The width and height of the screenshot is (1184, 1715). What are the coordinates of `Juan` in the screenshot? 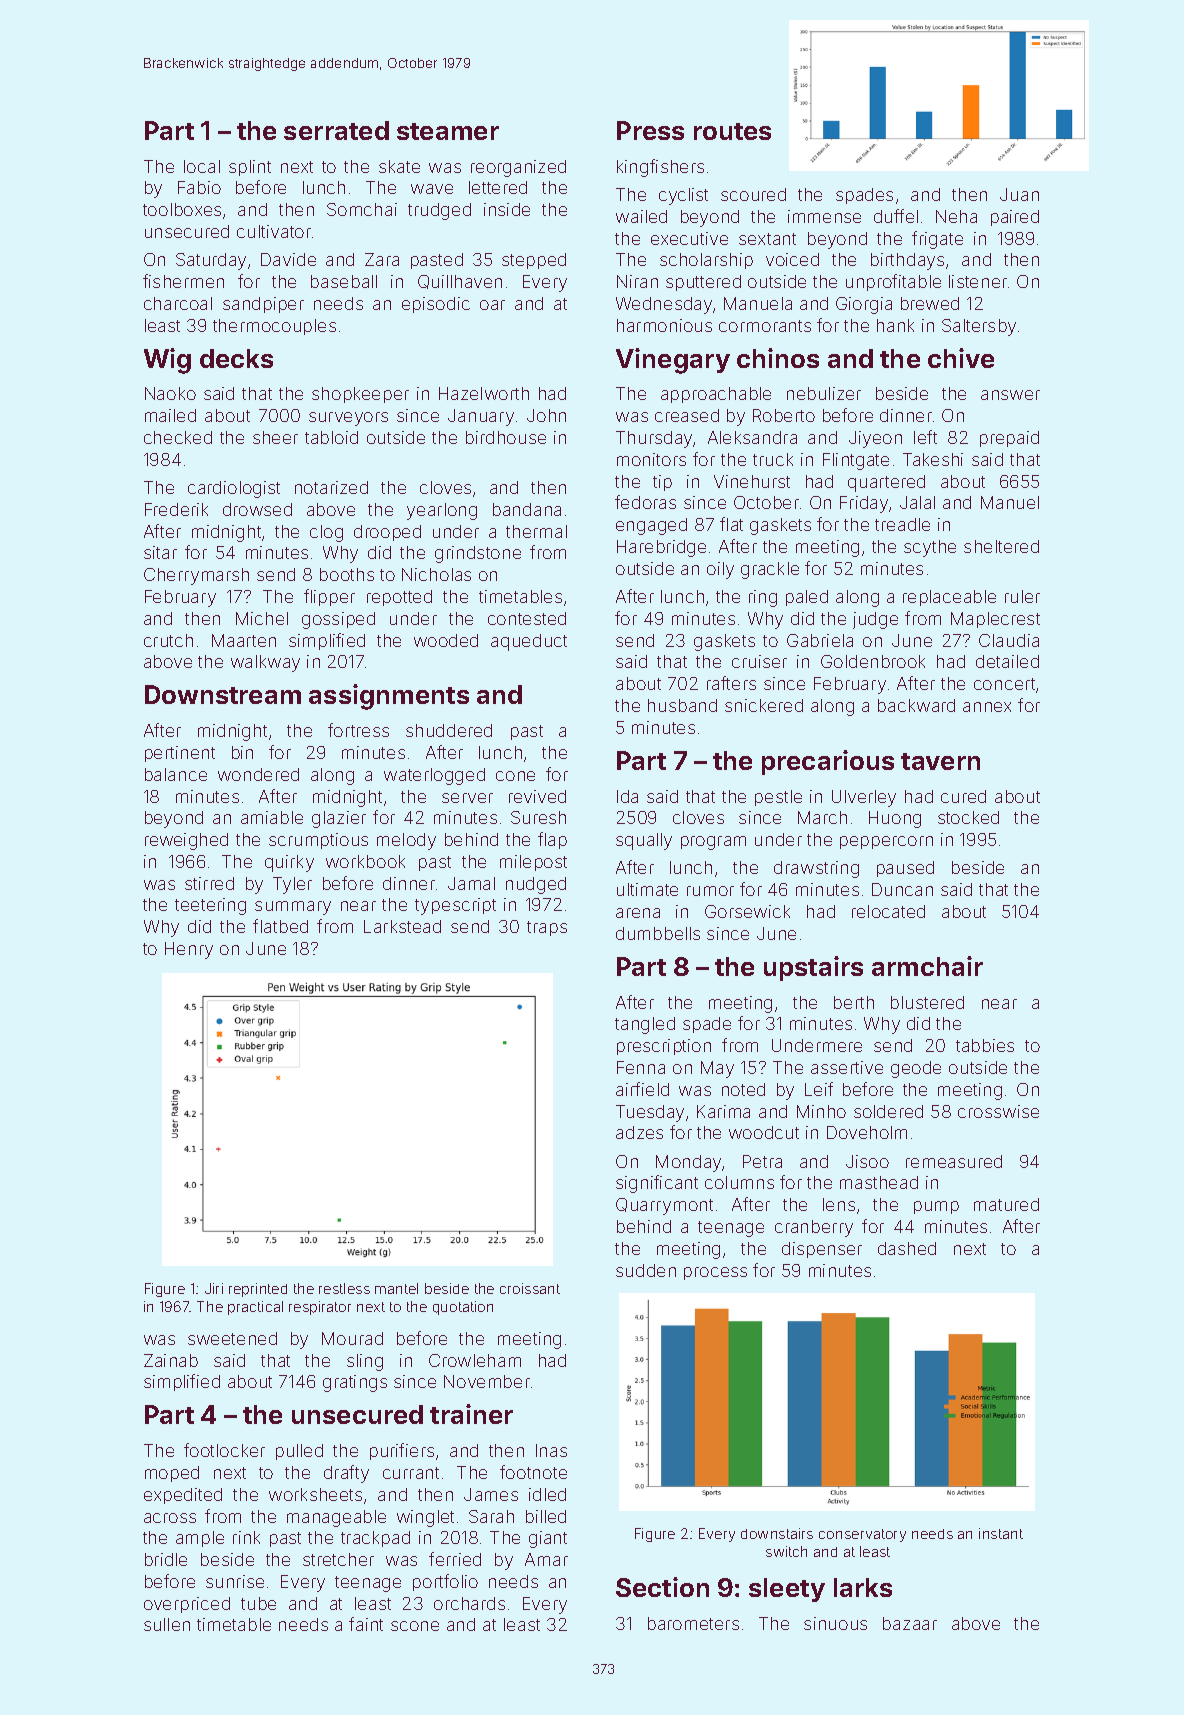 It's located at (1019, 194).
